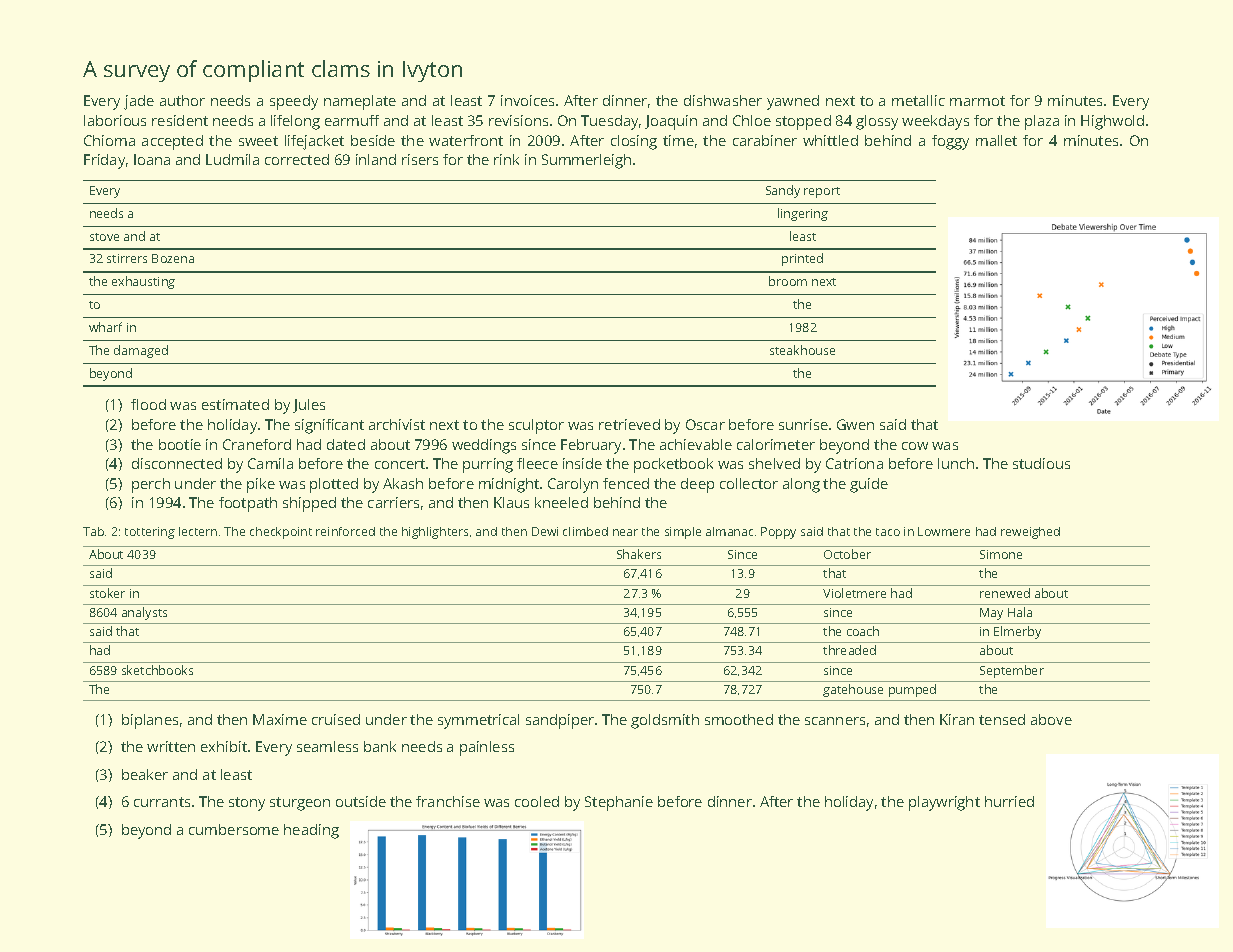 The height and width of the screenshot is (952, 1233). Describe the element at coordinates (536, 426) in the screenshot. I see `sculptor` at that location.
